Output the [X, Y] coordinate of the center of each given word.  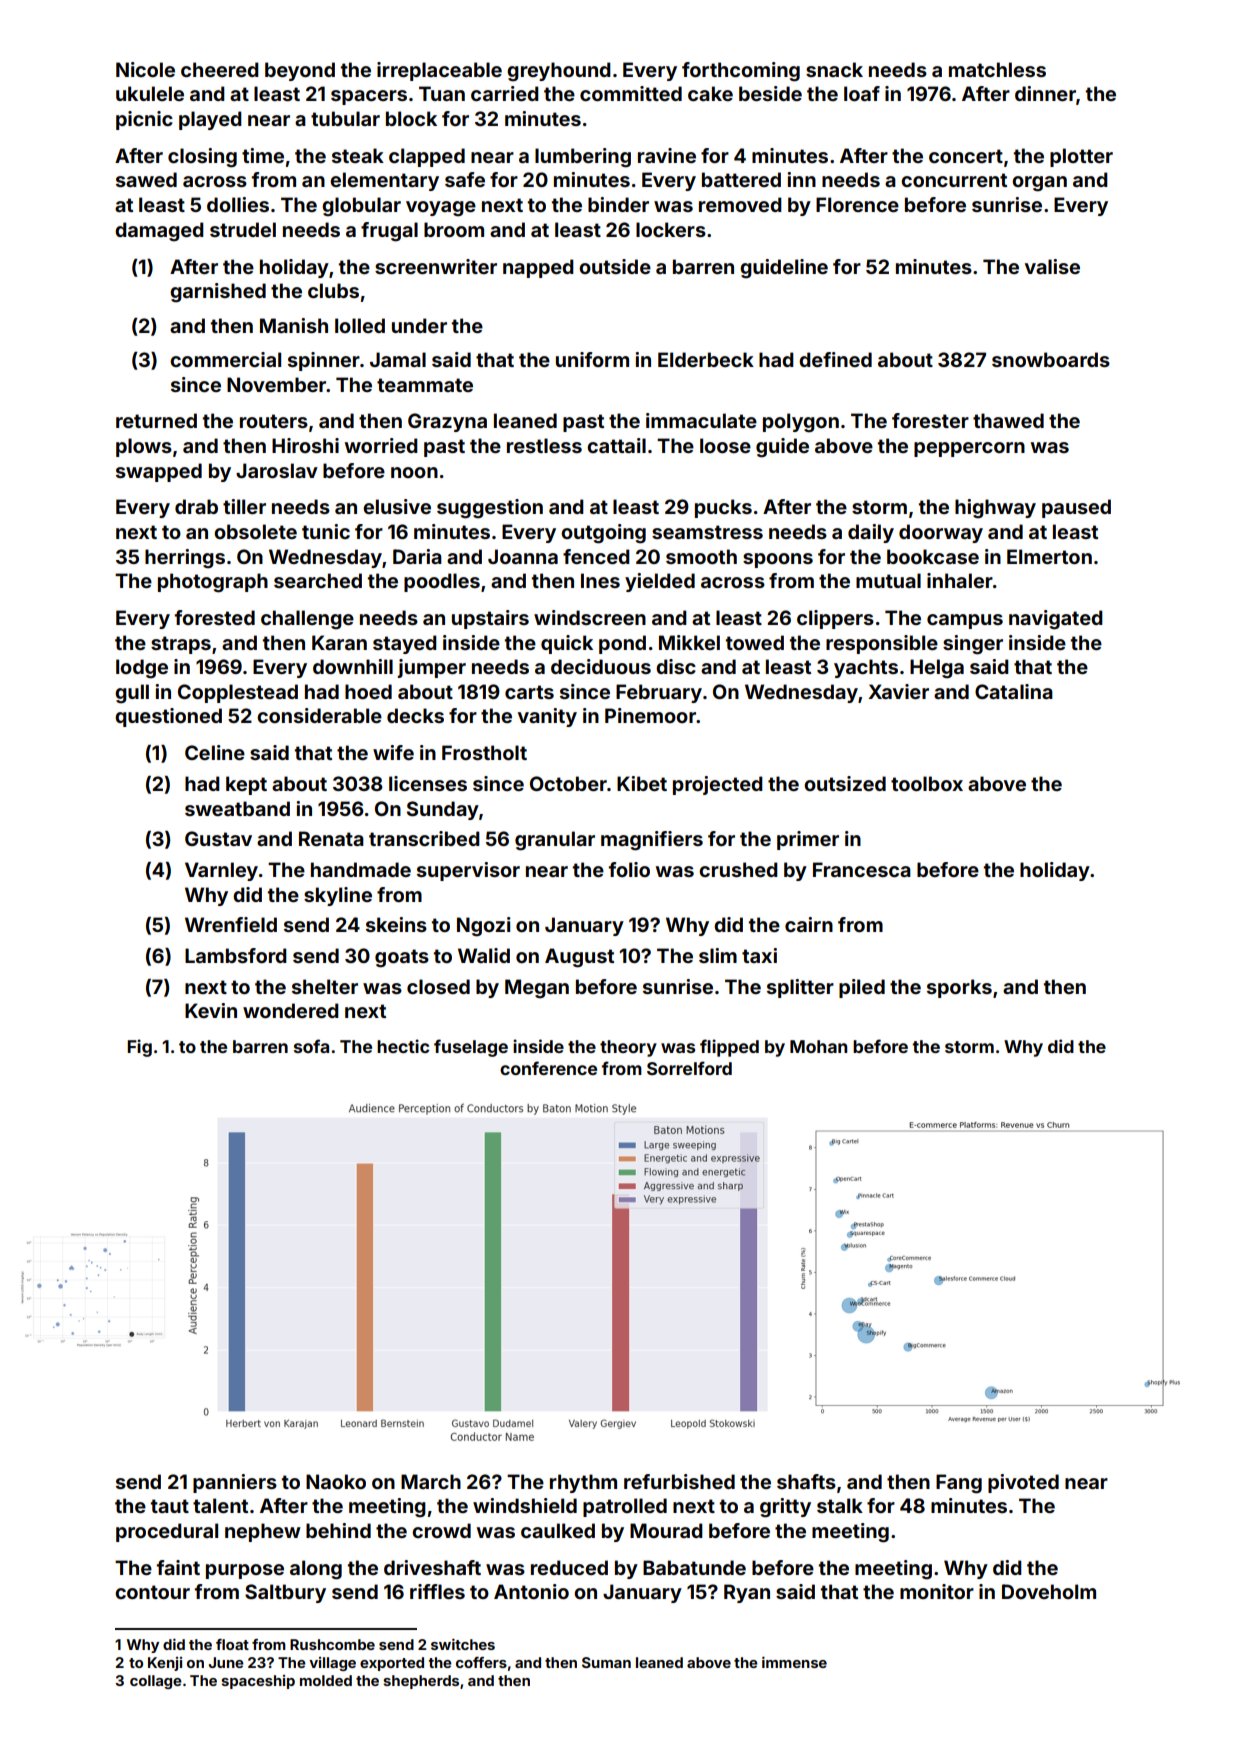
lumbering [583, 158]
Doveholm [1049, 1591]
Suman [606, 1662]
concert [966, 156]
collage [156, 1682]
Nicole [145, 69]
